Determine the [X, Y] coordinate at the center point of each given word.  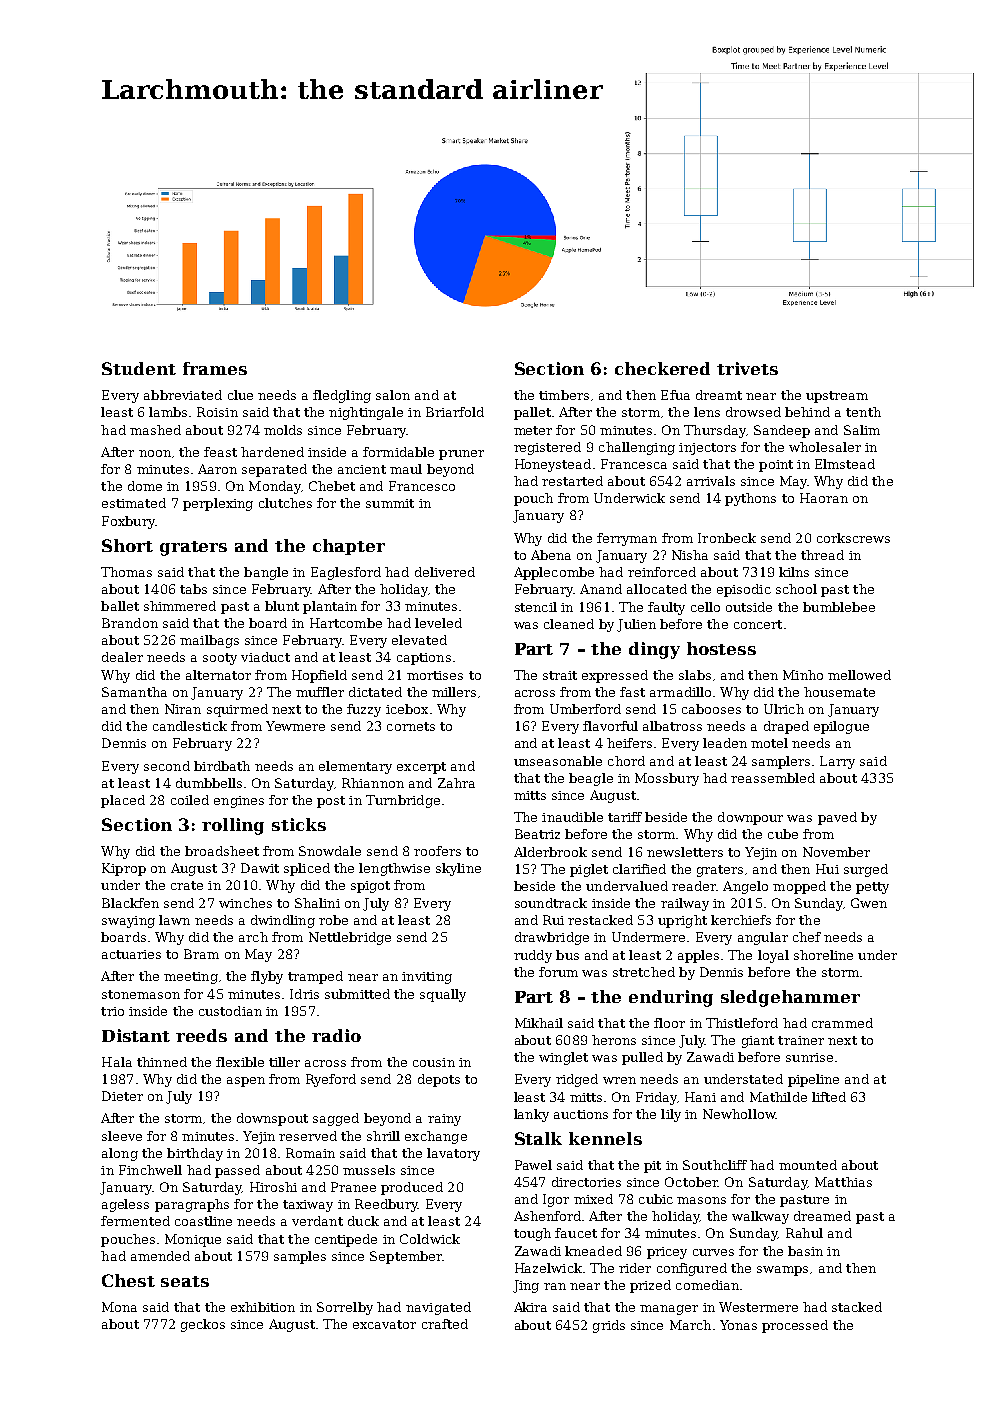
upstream [837, 397]
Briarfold [455, 412]
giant [758, 1042]
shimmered [180, 606]
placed [123, 801]
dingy [654, 650]
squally [443, 995]
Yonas [738, 1325]
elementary [355, 767]
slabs [695, 675]
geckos [203, 1325]
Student [139, 368]
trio [112, 1011]
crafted [445, 1324]
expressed [615, 676]
